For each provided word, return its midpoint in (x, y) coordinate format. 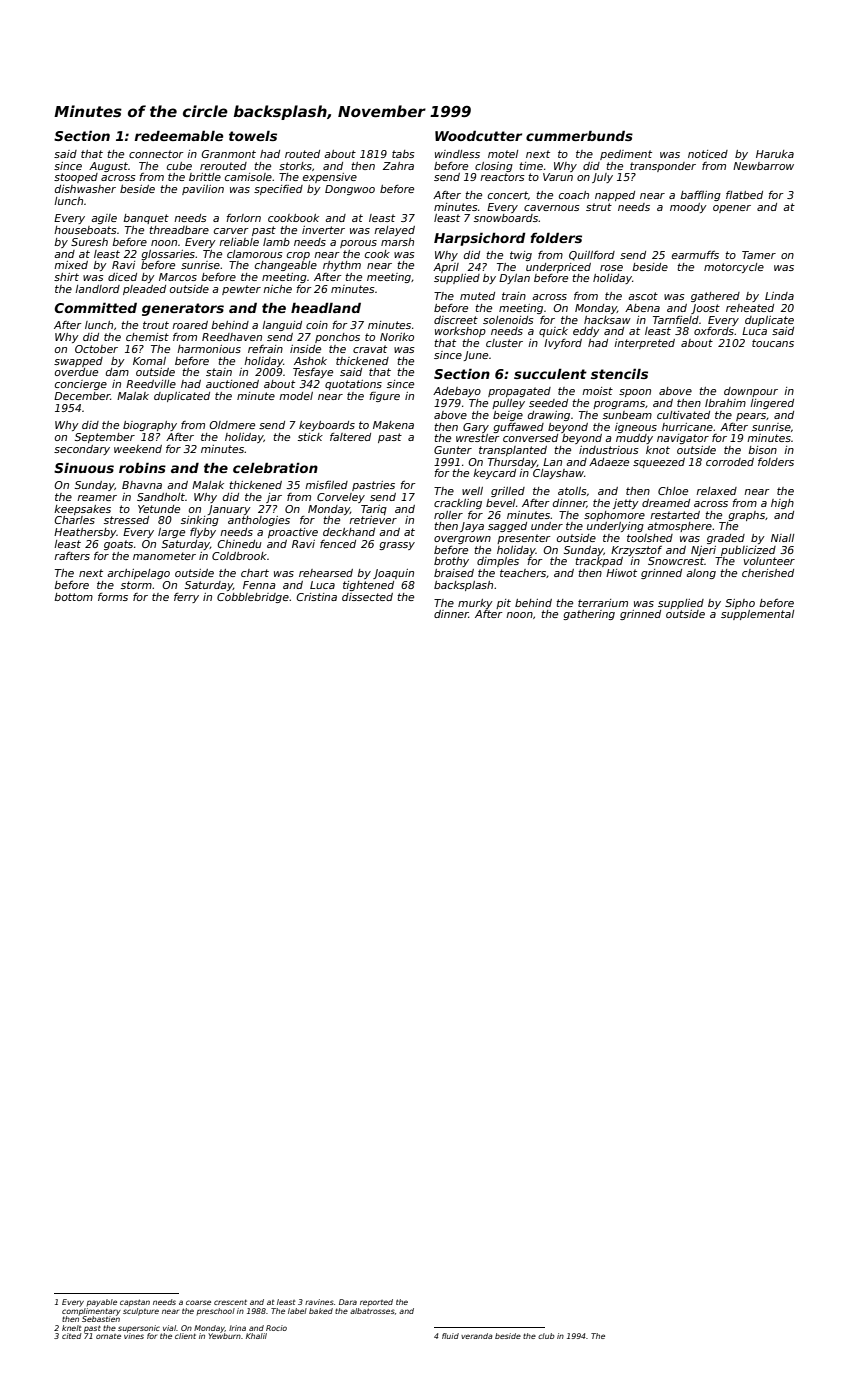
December (82, 396)
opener (732, 209)
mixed (71, 265)
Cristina (316, 597)
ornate (108, 1336)
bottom (73, 597)
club (546, 1336)
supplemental (757, 615)
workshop (460, 332)
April (446, 268)
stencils (619, 373)
